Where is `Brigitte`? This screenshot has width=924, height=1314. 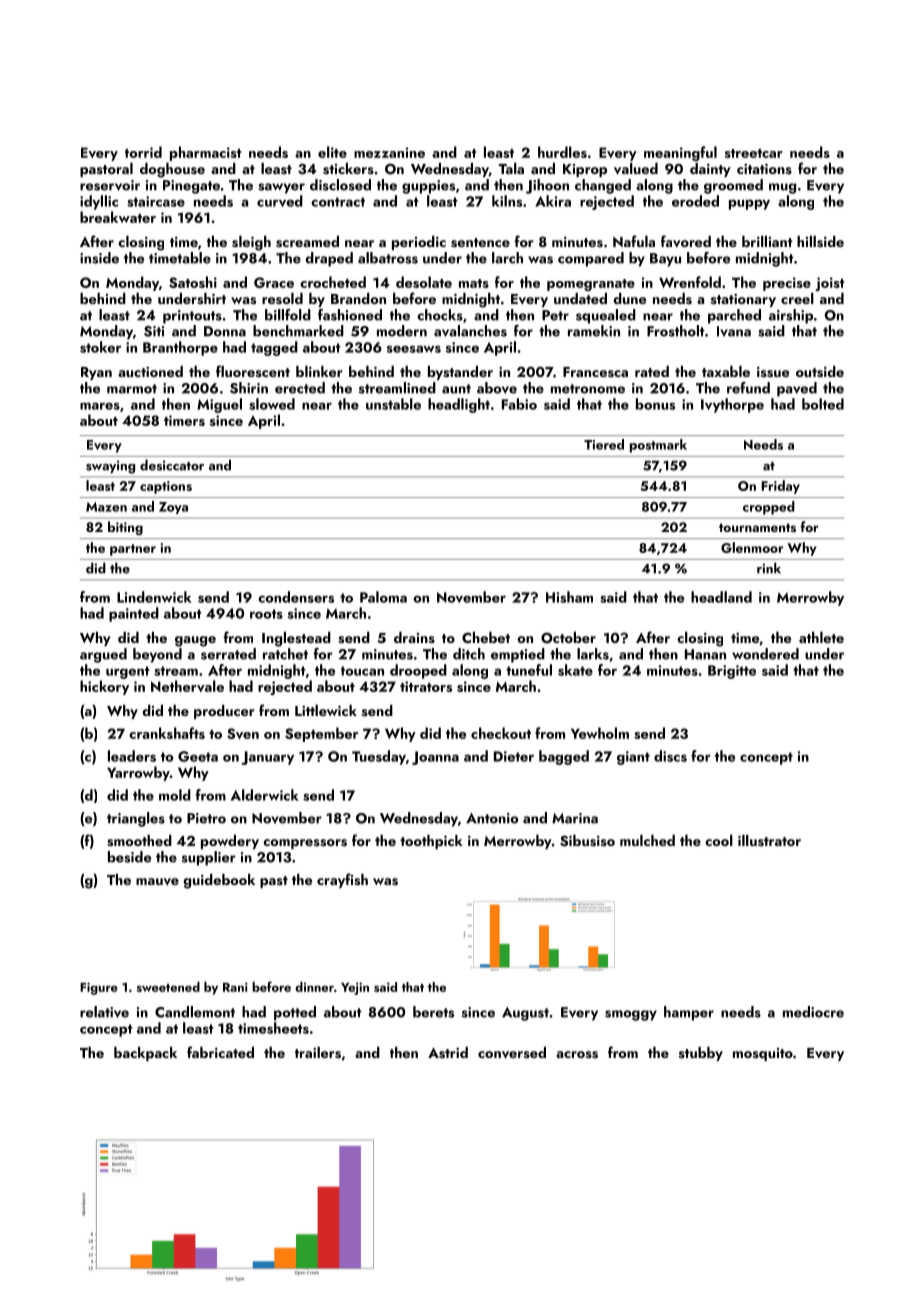
Brigitte is located at coordinates (732, 672).
